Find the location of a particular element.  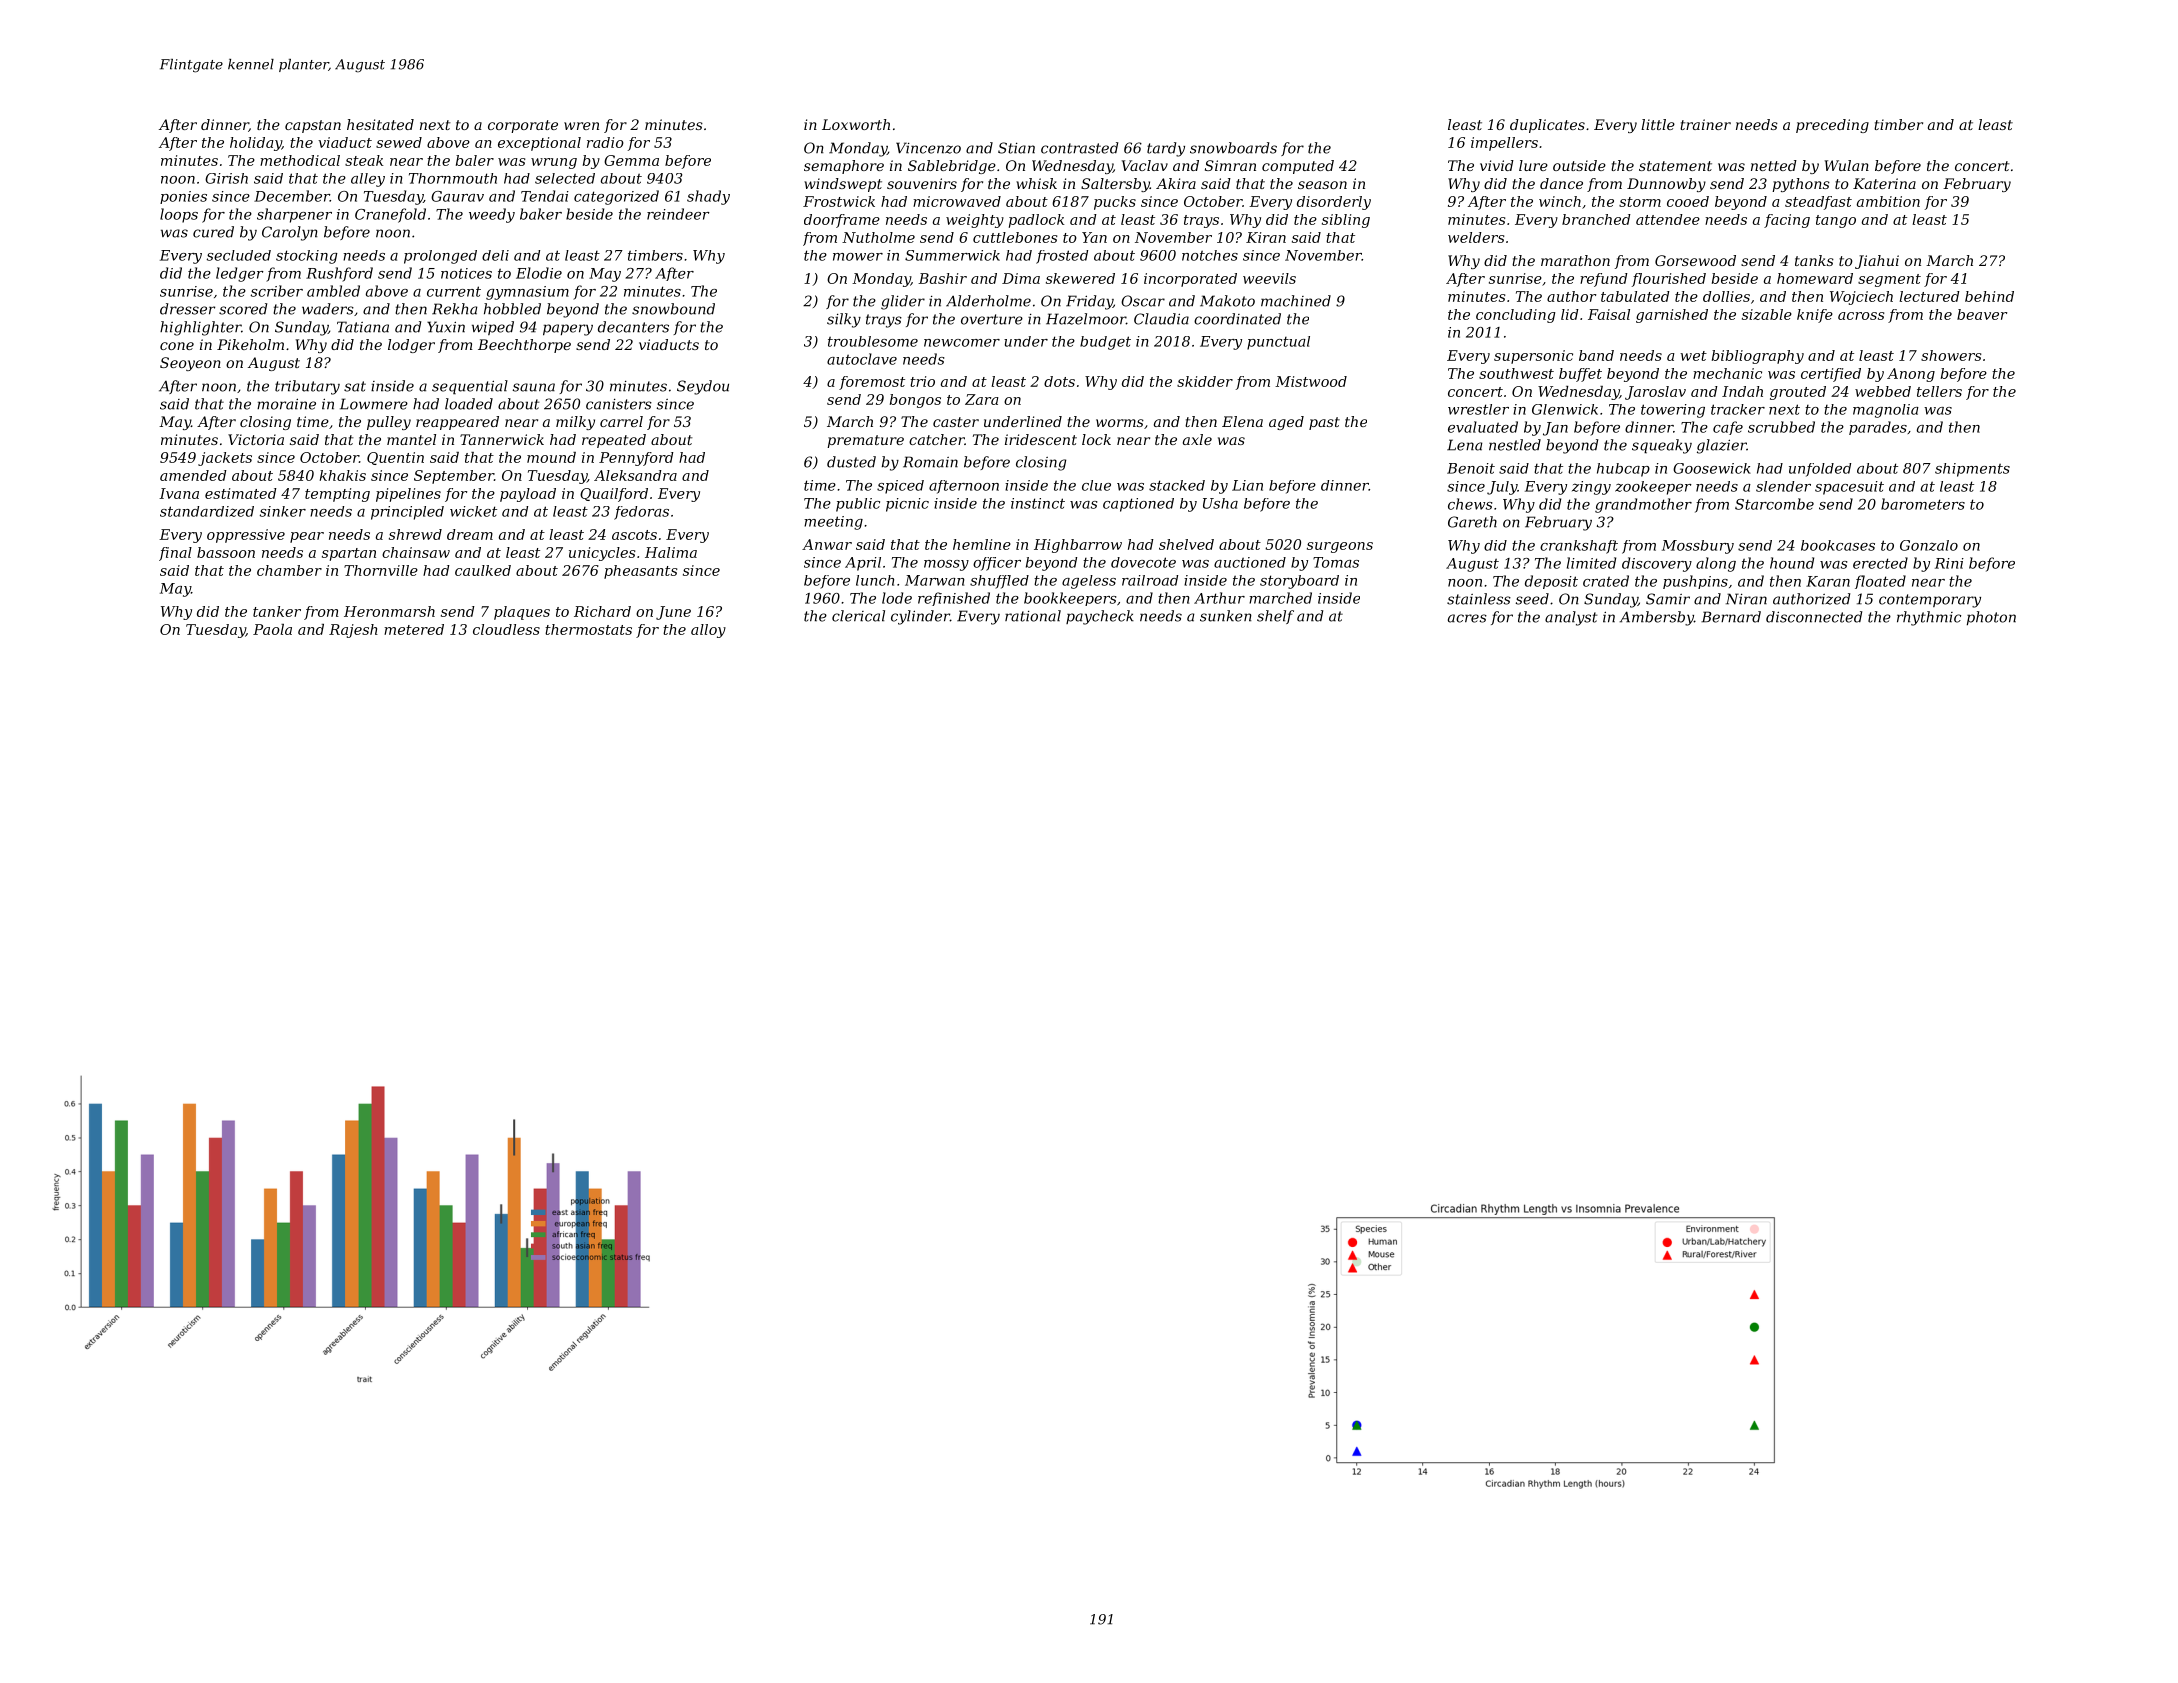

Jiahui is located at coordinates (1877, 262).
